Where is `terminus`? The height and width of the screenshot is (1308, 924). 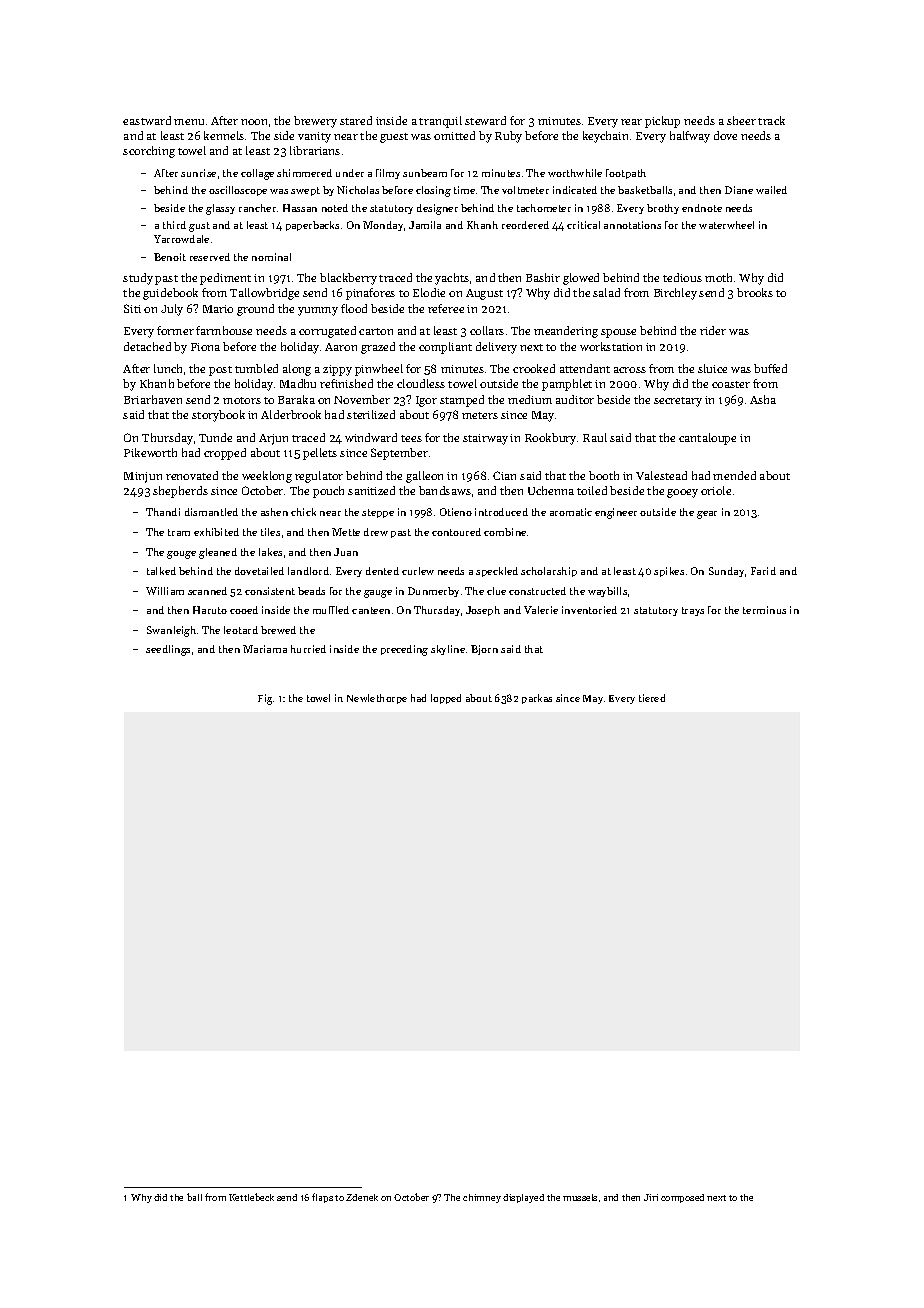 terminus is located at coordinates (764, 610).
